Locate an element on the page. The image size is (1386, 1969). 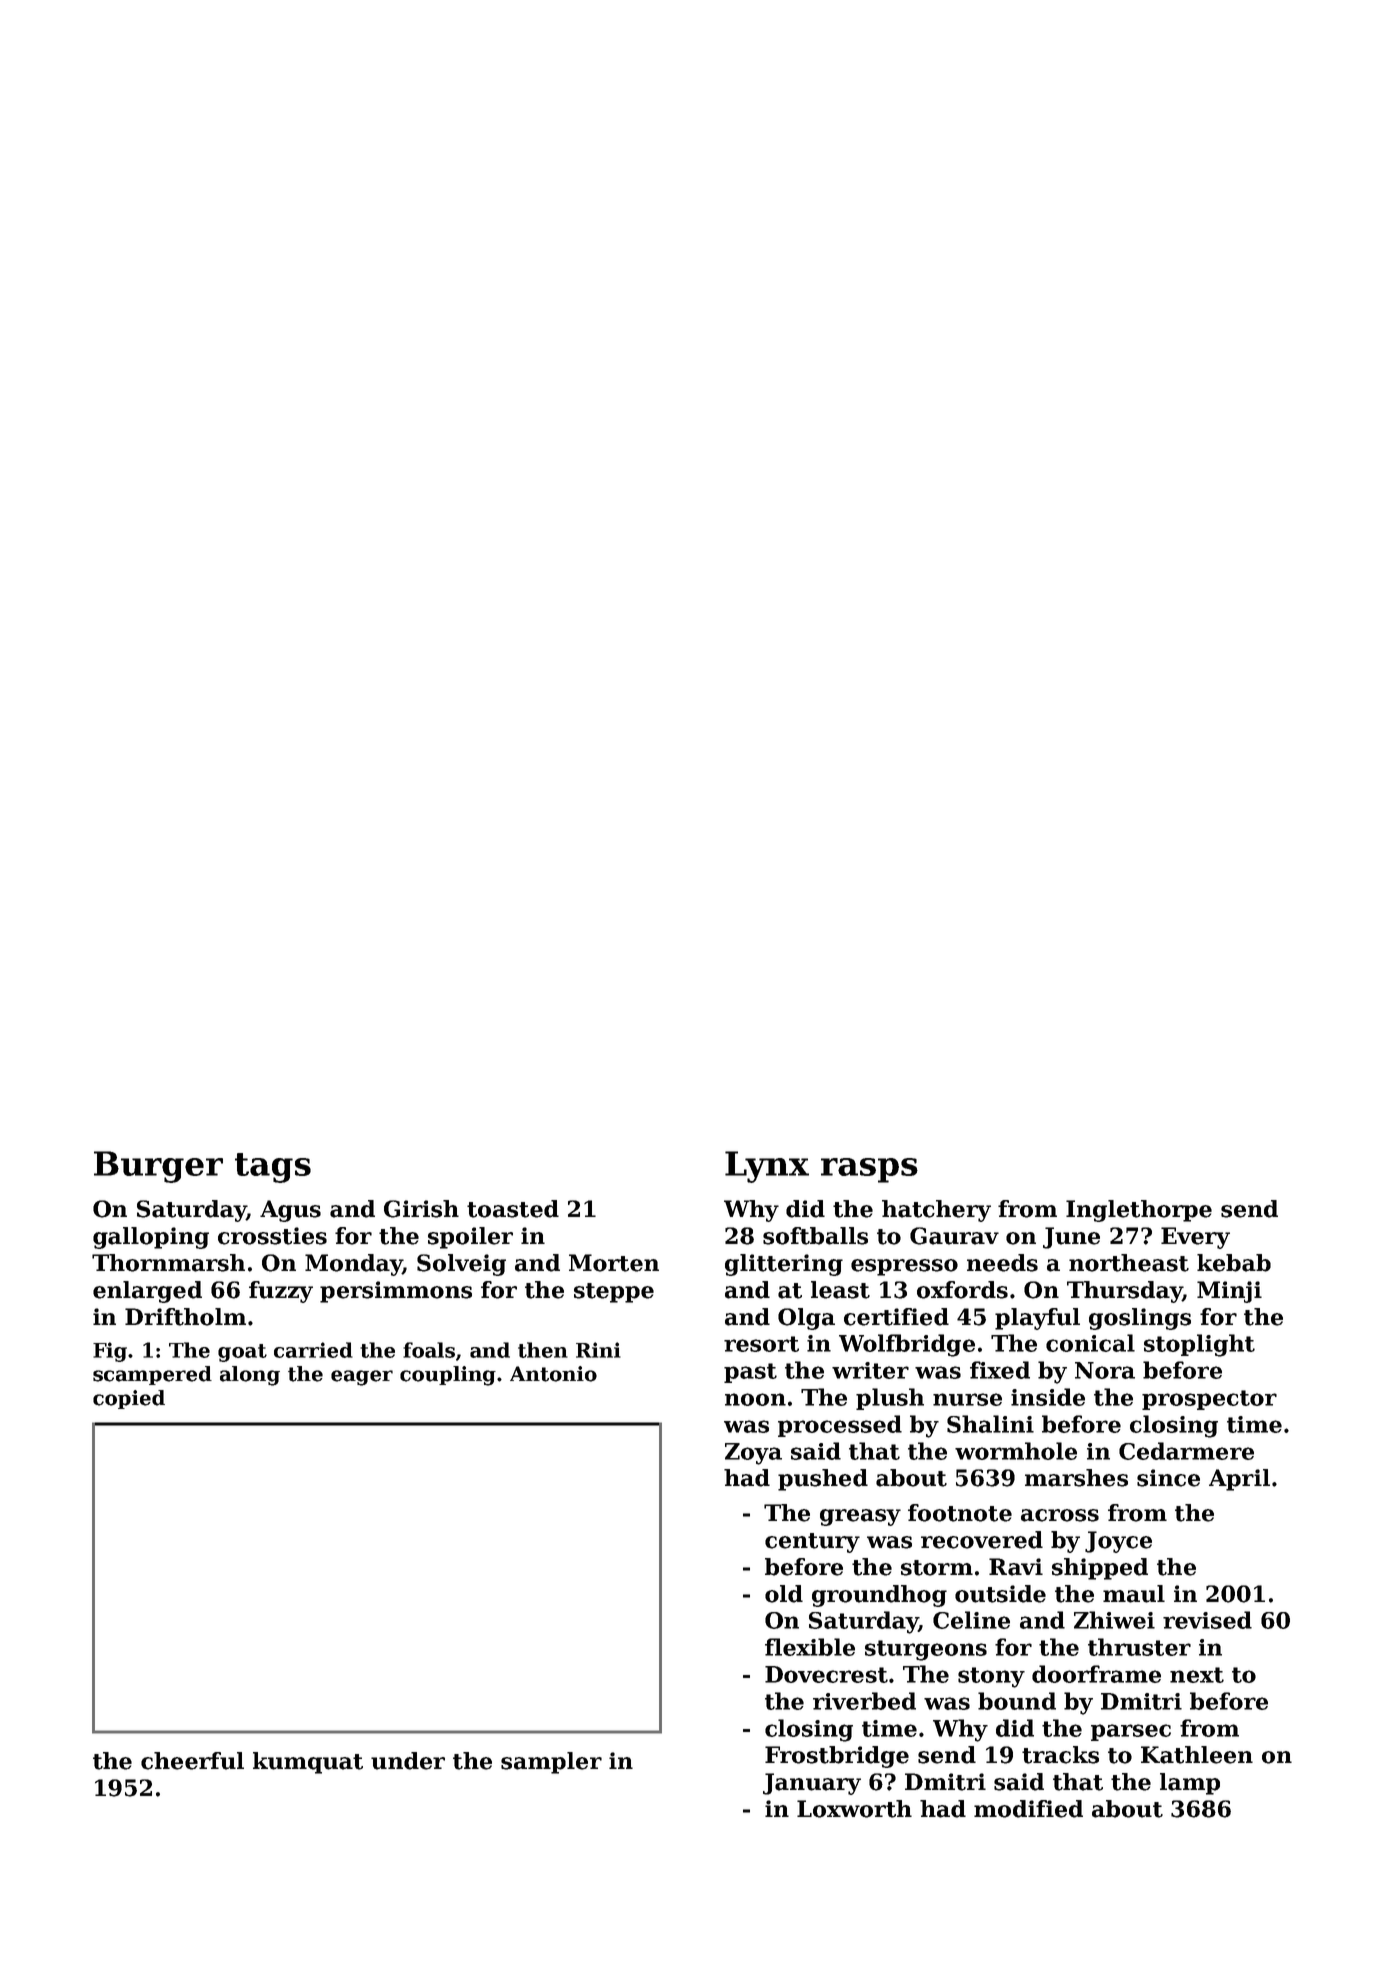
rasps is located at coordinates (869, 1170).
